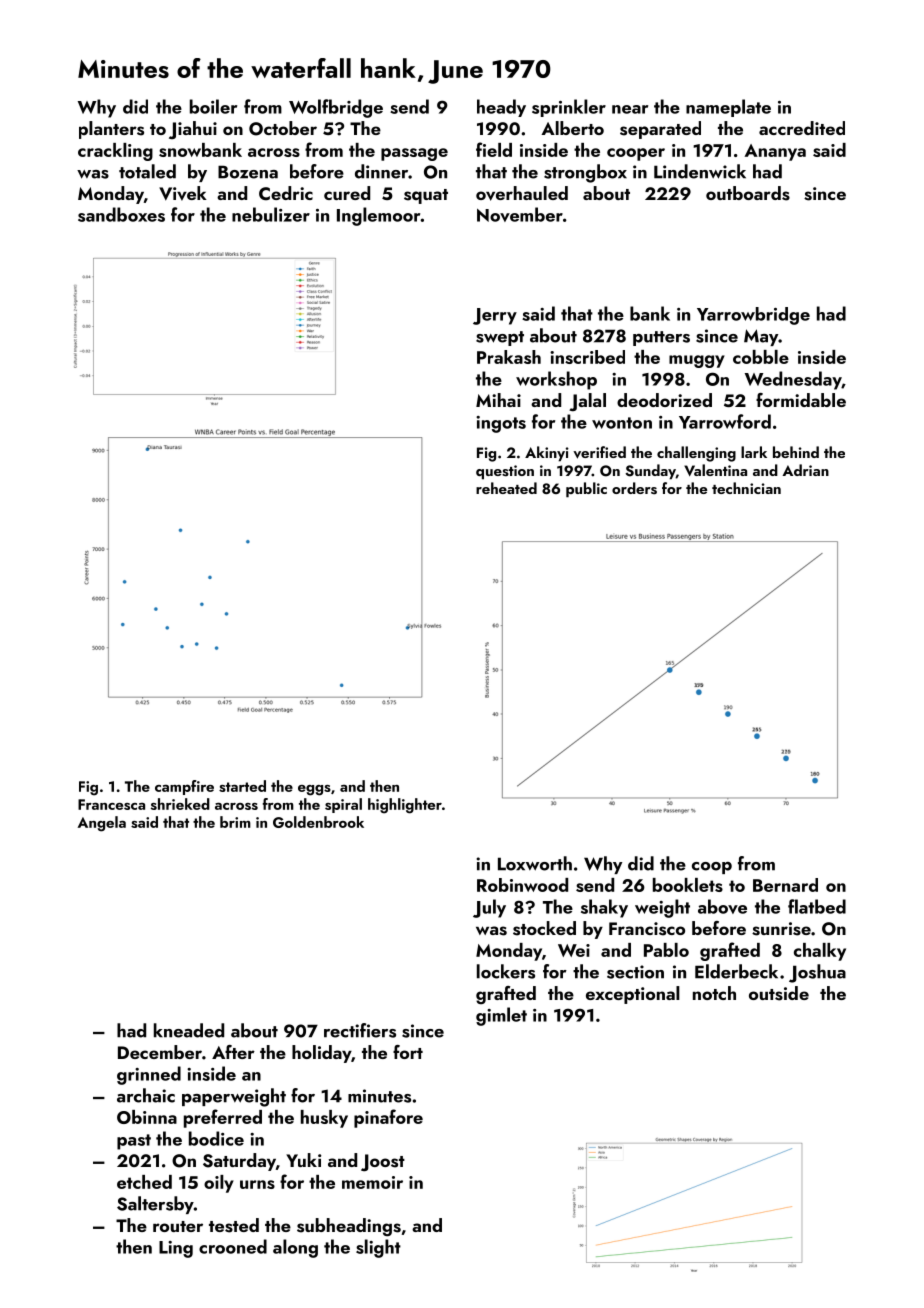 Image resolution: width=924 pixels, height=1308 pixels. Describe the element at coordinates (785, 885) in the document. I see `Bernard` at that location.
